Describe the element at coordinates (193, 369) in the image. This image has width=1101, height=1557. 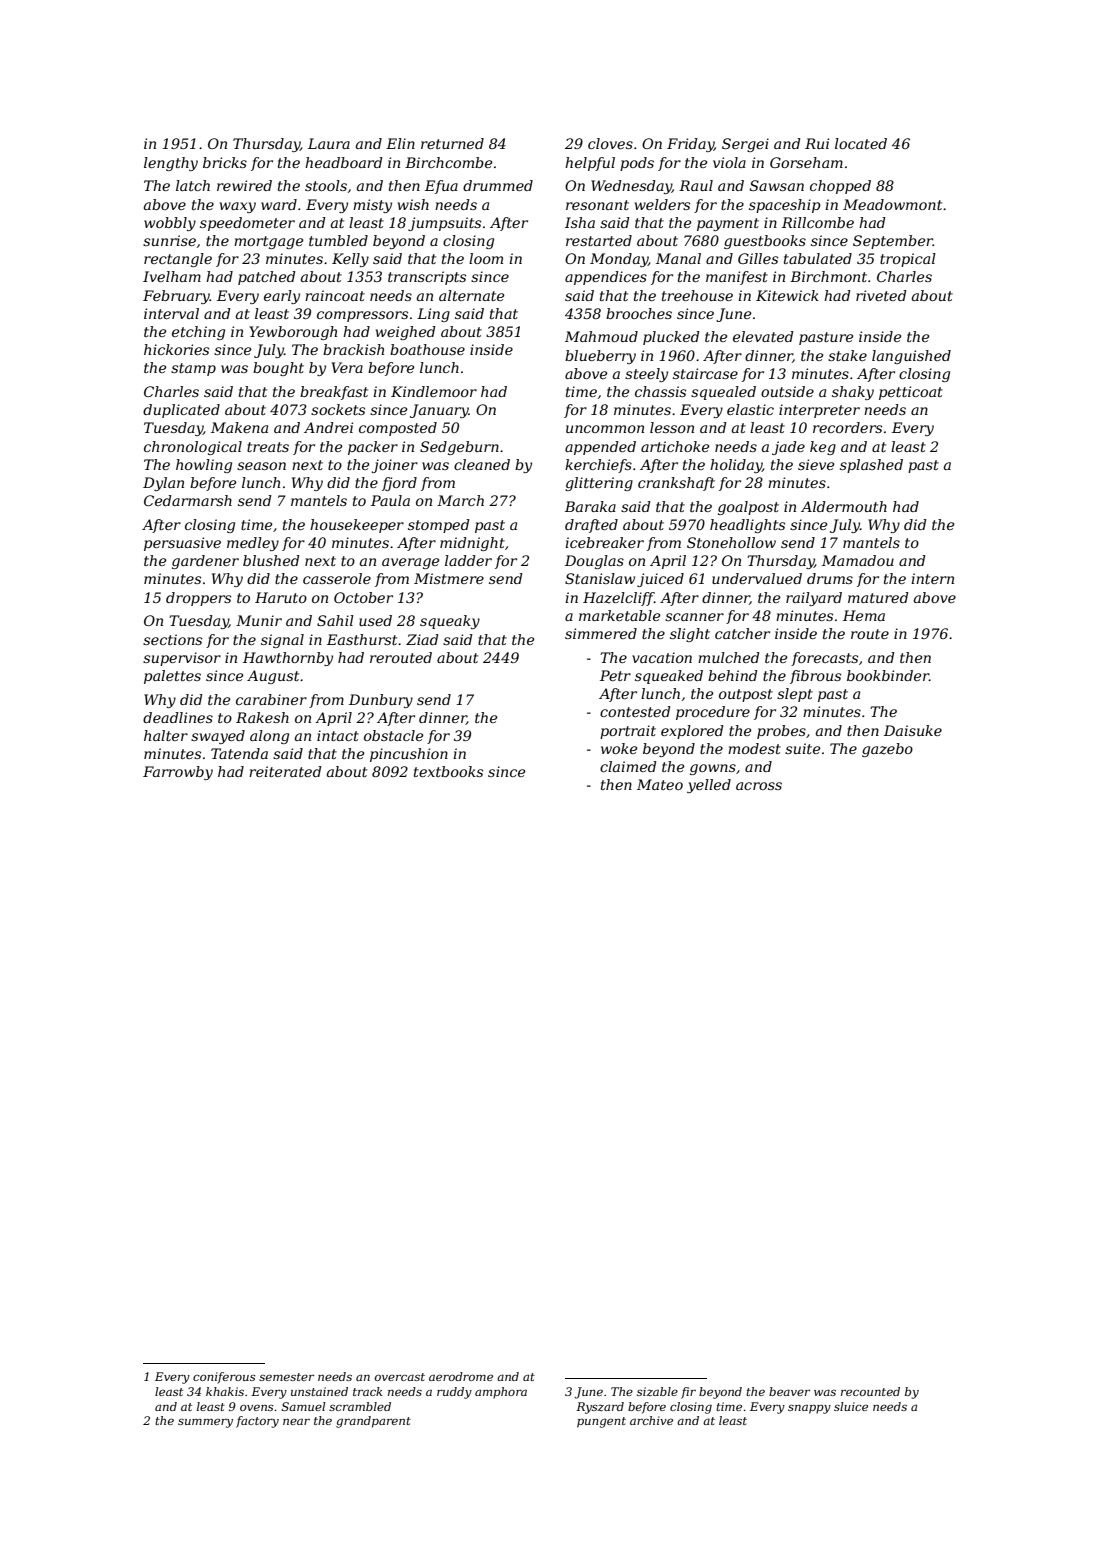
I see `stamp` at that location.
